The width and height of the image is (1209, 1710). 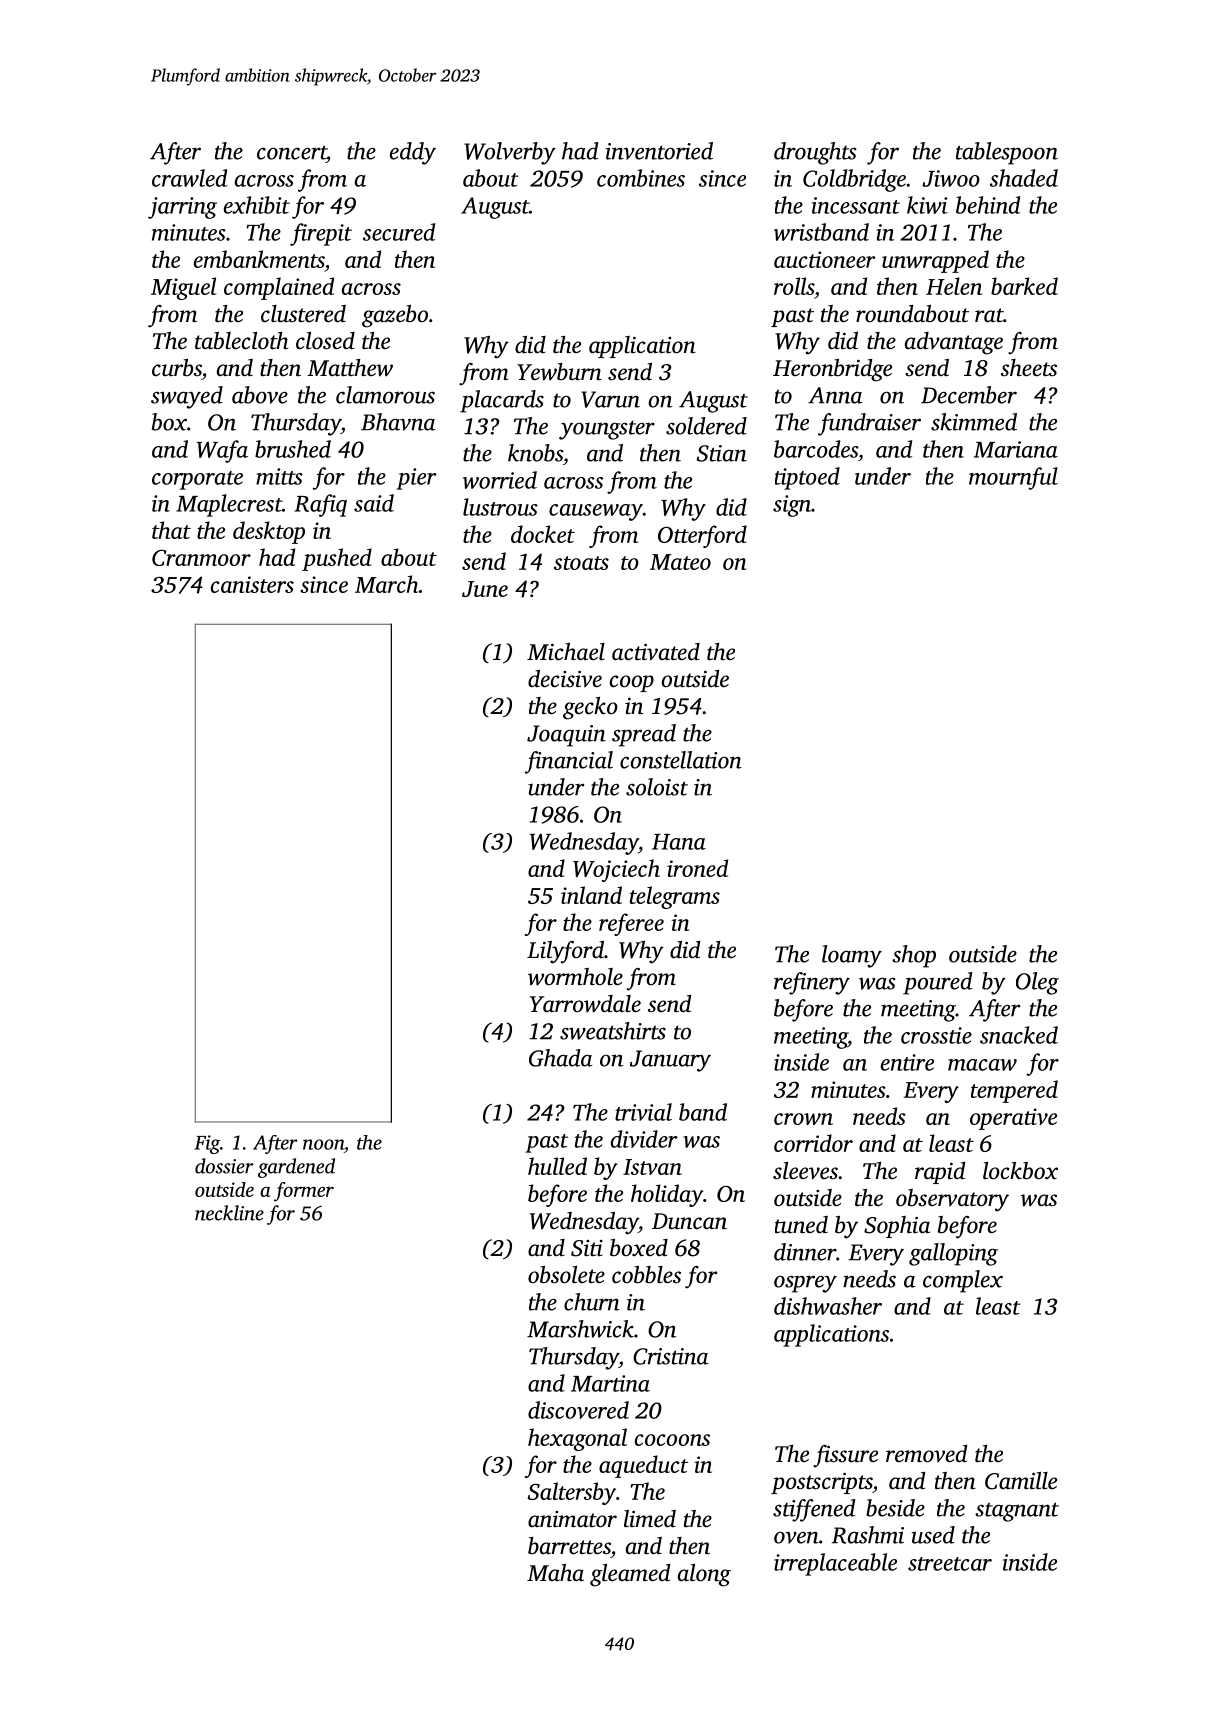 I want to click on lustrous, so click(x=500, y=507).
